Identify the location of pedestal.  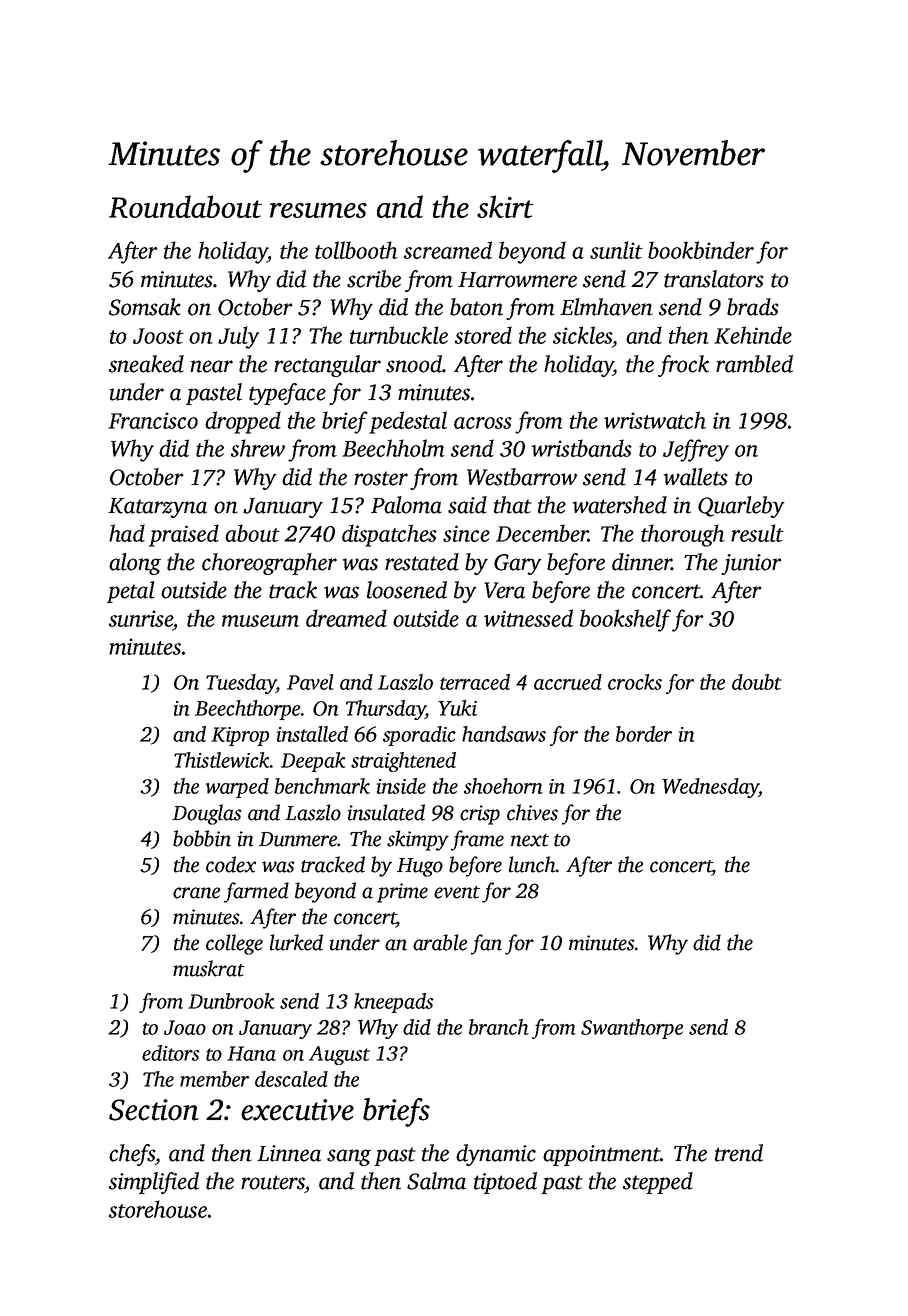
(408, 422).
